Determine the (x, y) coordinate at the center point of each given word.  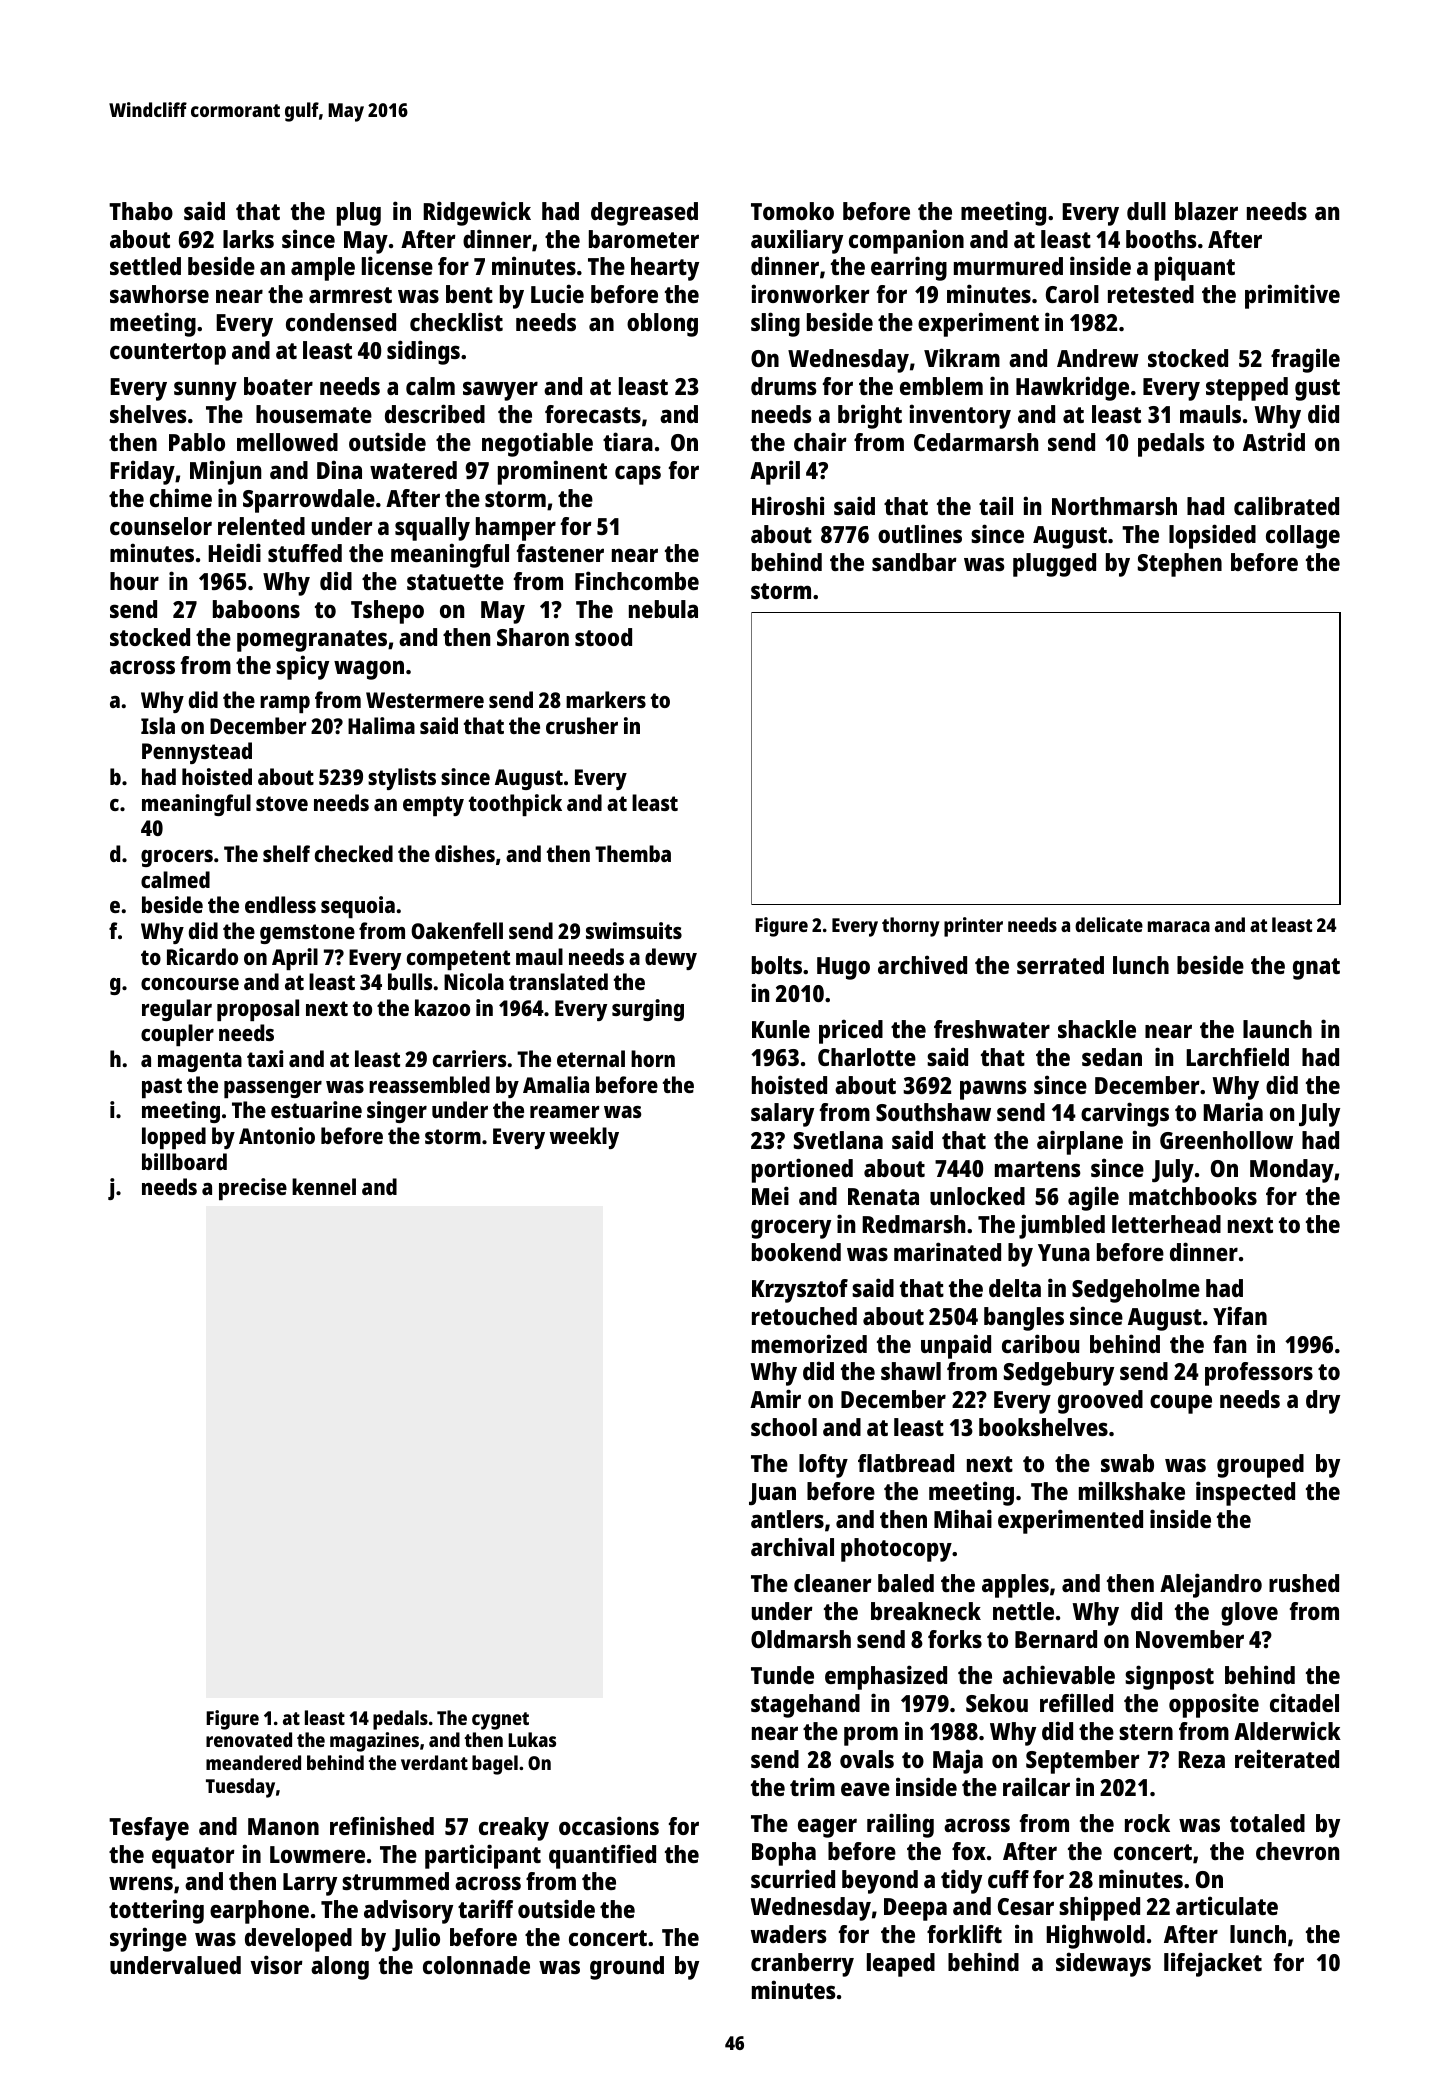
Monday (1292, 1171)
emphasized (886, 1677)
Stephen (1180, 565)
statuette (455, 582)
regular (177, 1010)
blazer (1206, 211)
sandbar (914, 562)
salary (782, 1115)
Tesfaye (149, 1829)
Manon (283, 1826)
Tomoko (792, 211)
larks (248, 239)
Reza (1201, 1759)
